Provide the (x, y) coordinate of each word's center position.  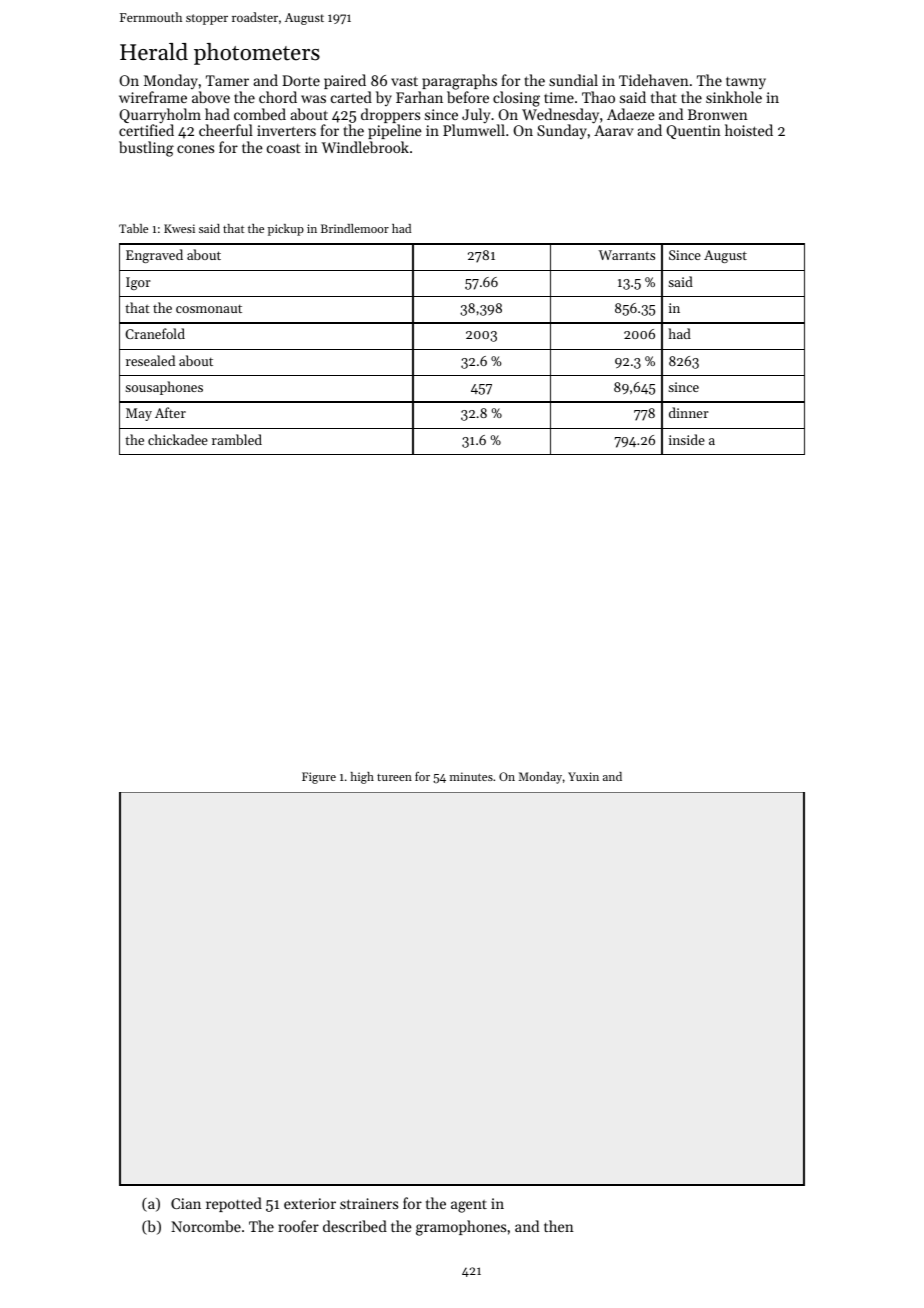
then (559, 1226)
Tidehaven (654, 80)
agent (469, 1206)
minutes (471, 776)
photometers (257, 54)
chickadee (178, 439)
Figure (319, 778)
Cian (186, 1203)
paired (345, 81)
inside (687, 439)
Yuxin (583, 776)
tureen (394, 777)
